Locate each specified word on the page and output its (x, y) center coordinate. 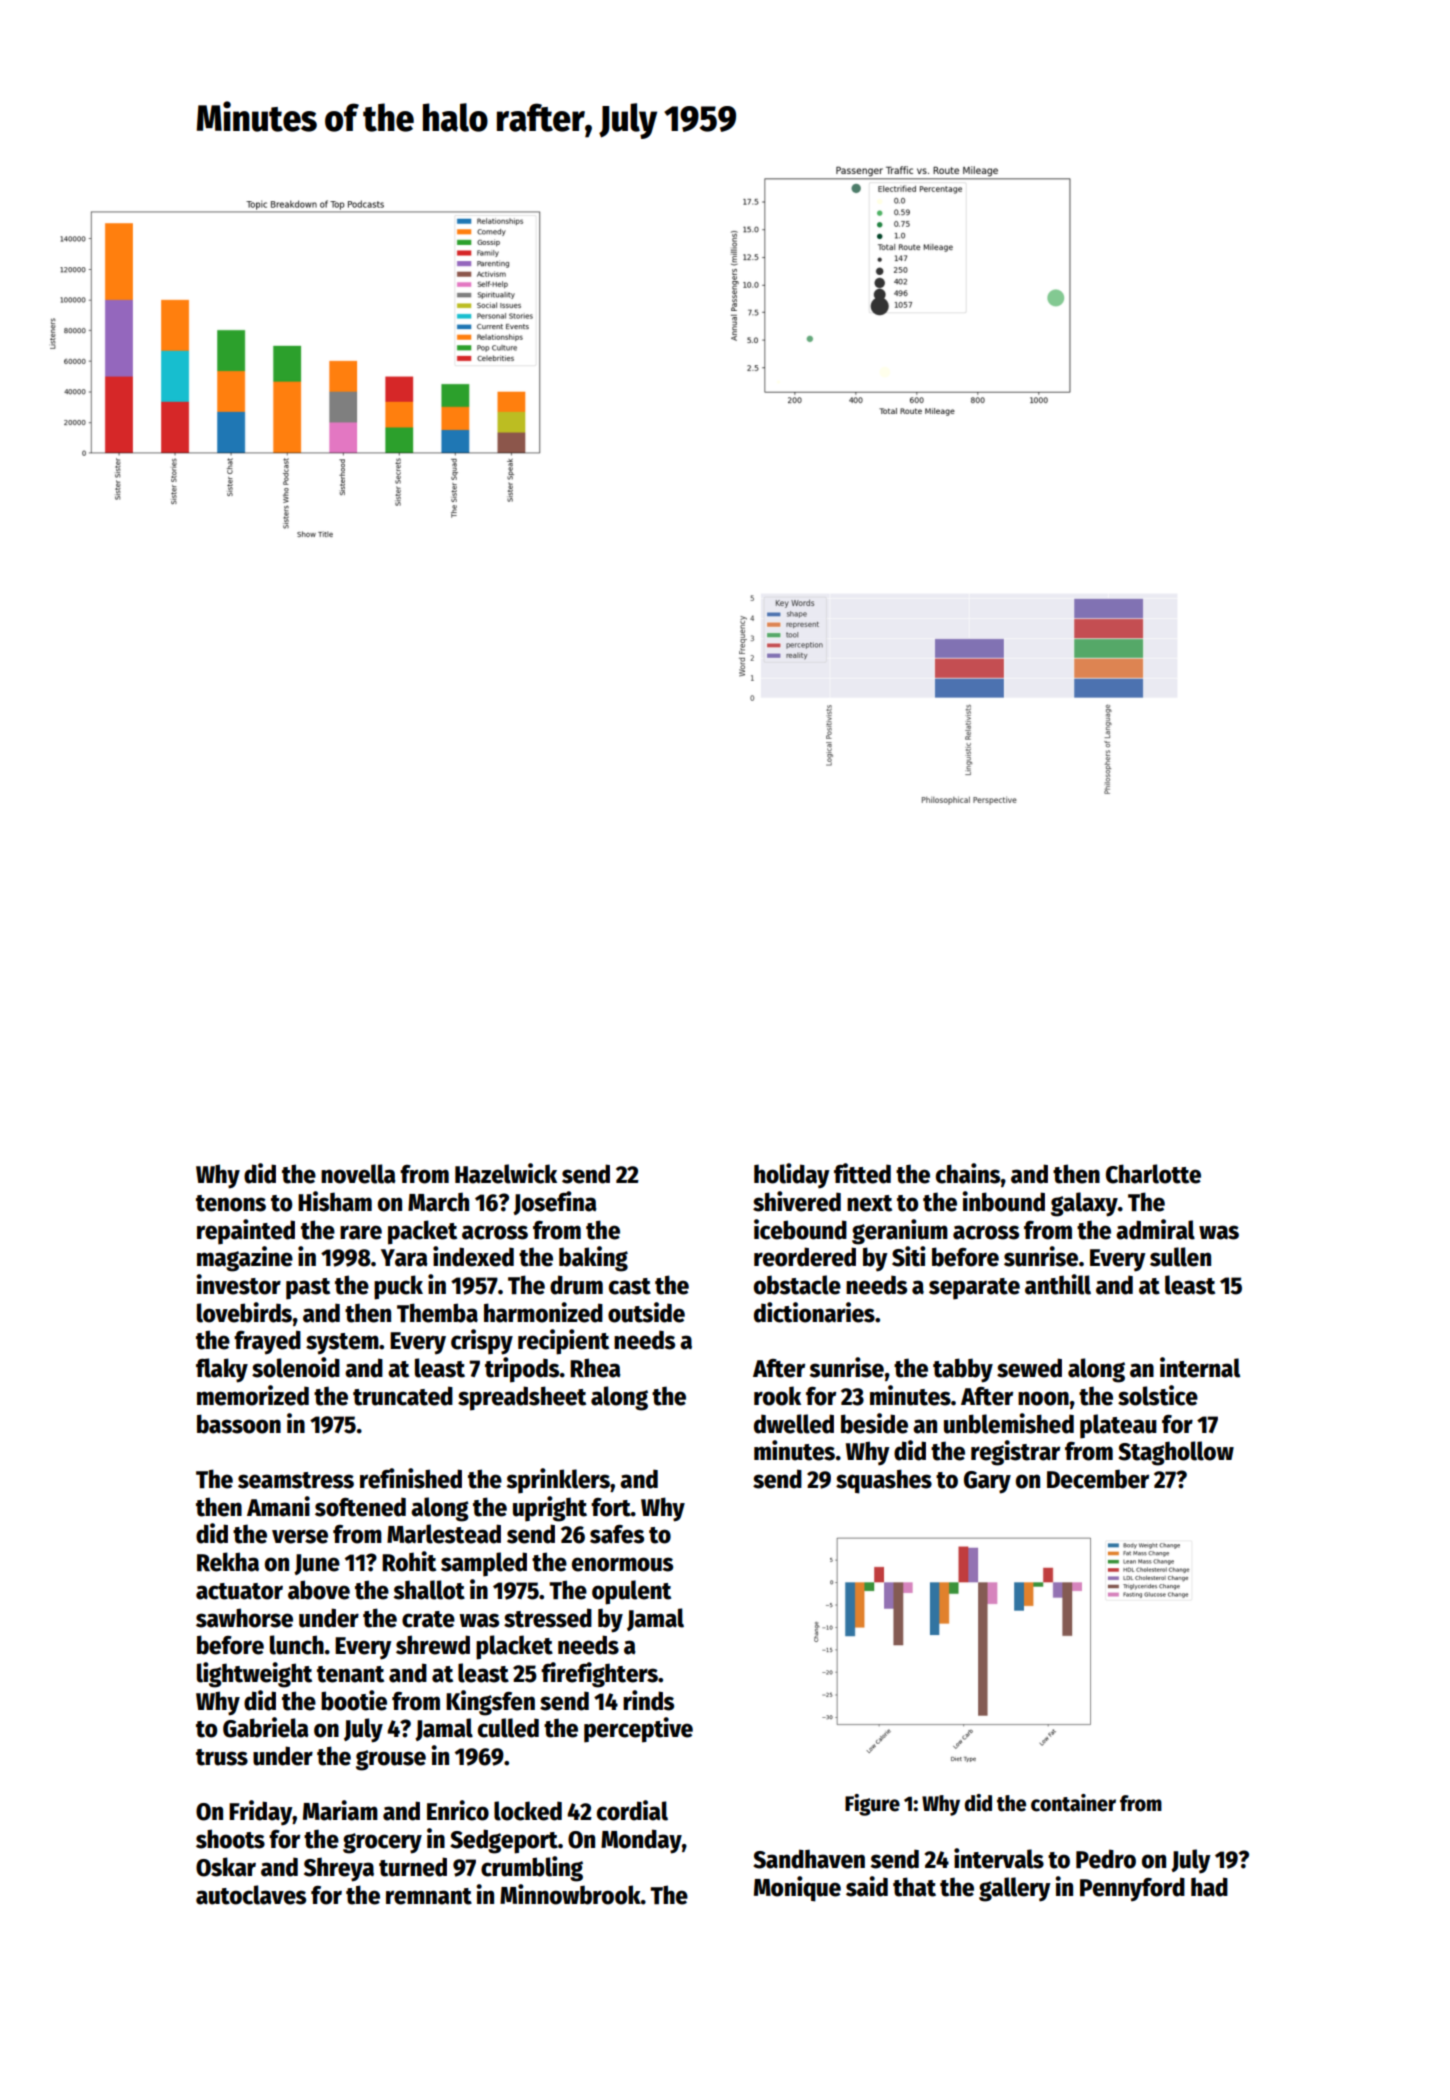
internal (1200, 1367)
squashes (884, 1481)
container (1073, 1803)
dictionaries (814, 1312)
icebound (800, 1229)
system (342, 1344)
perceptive (638, 1730)
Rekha (228, 1562)
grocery (382, 1843)
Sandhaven (809, 1859)
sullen (1180, 1257)
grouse (391, 1760)
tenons (231, 1203)
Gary (987, 1482)
